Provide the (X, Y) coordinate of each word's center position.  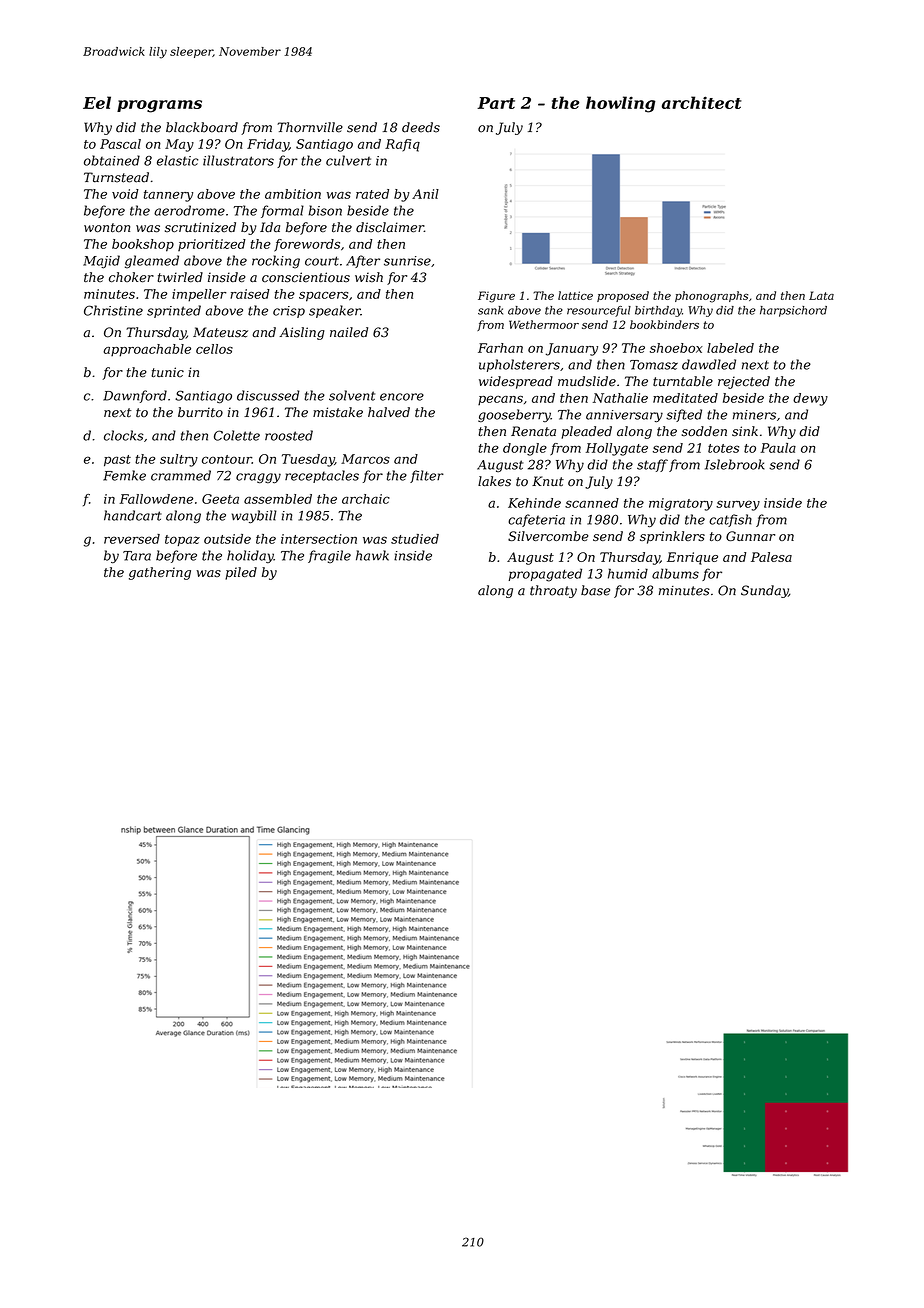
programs (159, 106)
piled (241, 573)
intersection (319, 539)
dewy (810, 399)
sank (490, 310)
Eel (97, 102)
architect (702, 102)
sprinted (174, 311)
